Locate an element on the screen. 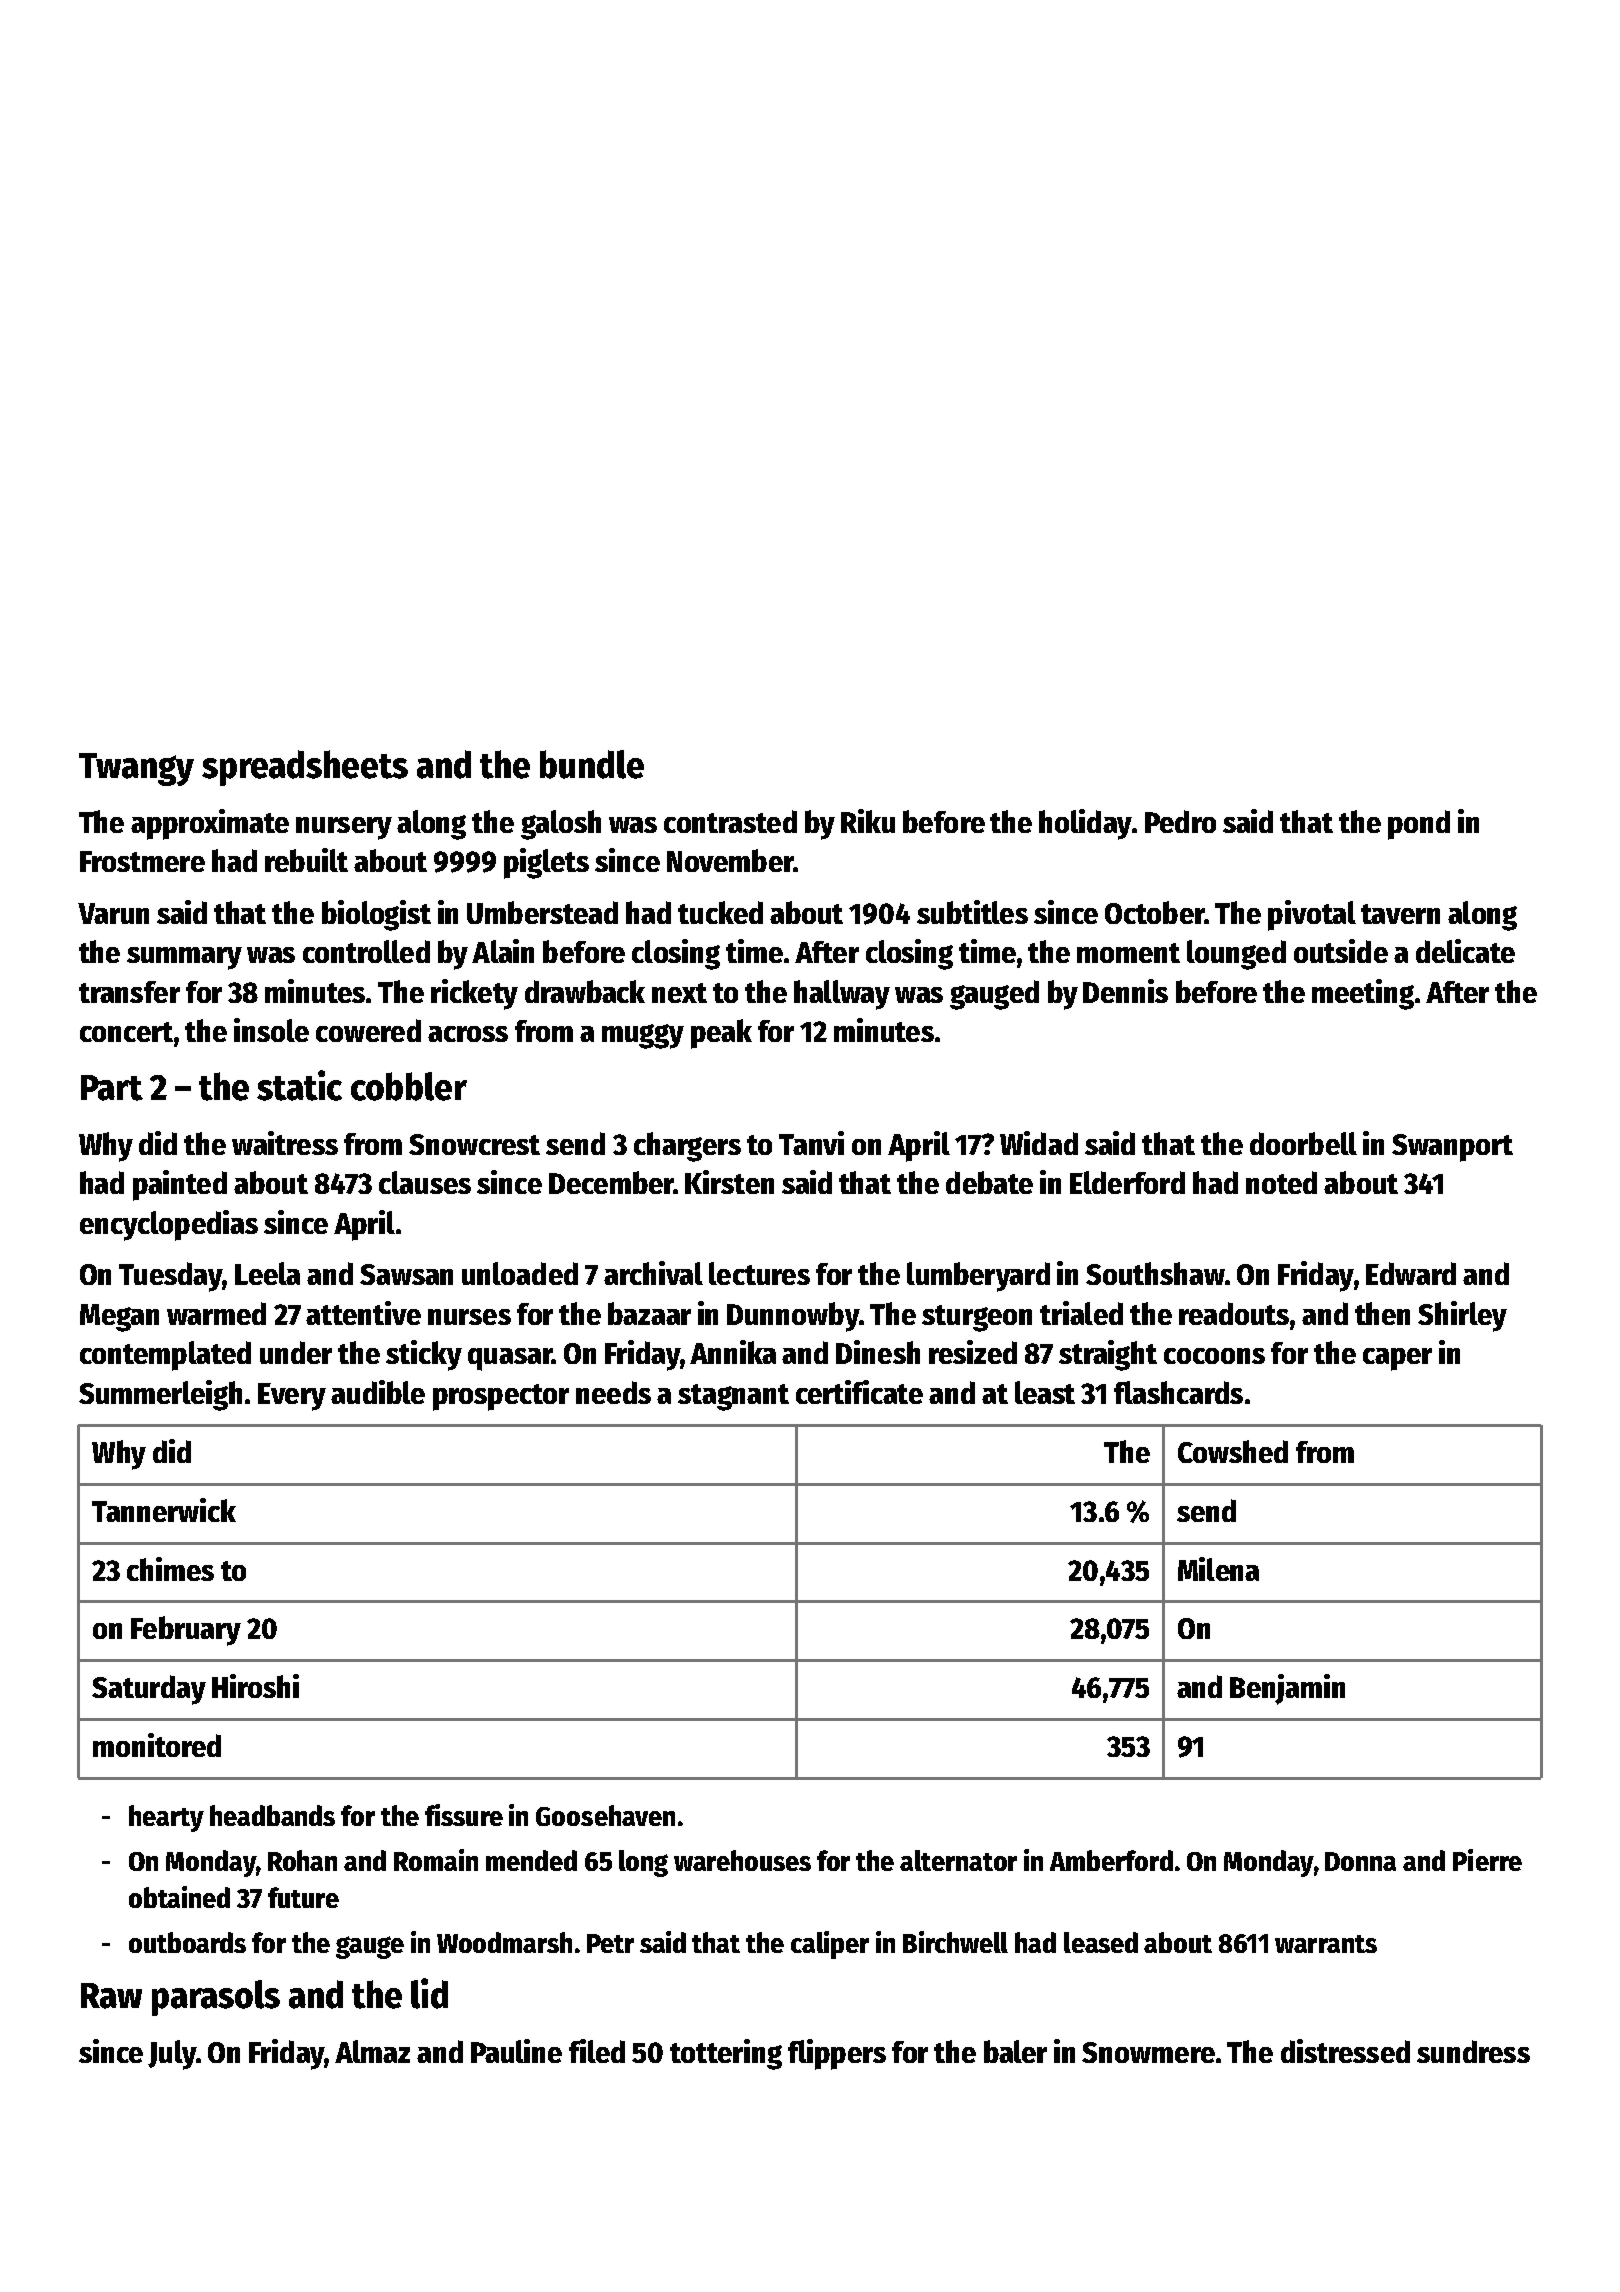 Image resolution: width=1620 pixels, height=2292 pixels. Milena is located at coordinates (1218, 1569).
